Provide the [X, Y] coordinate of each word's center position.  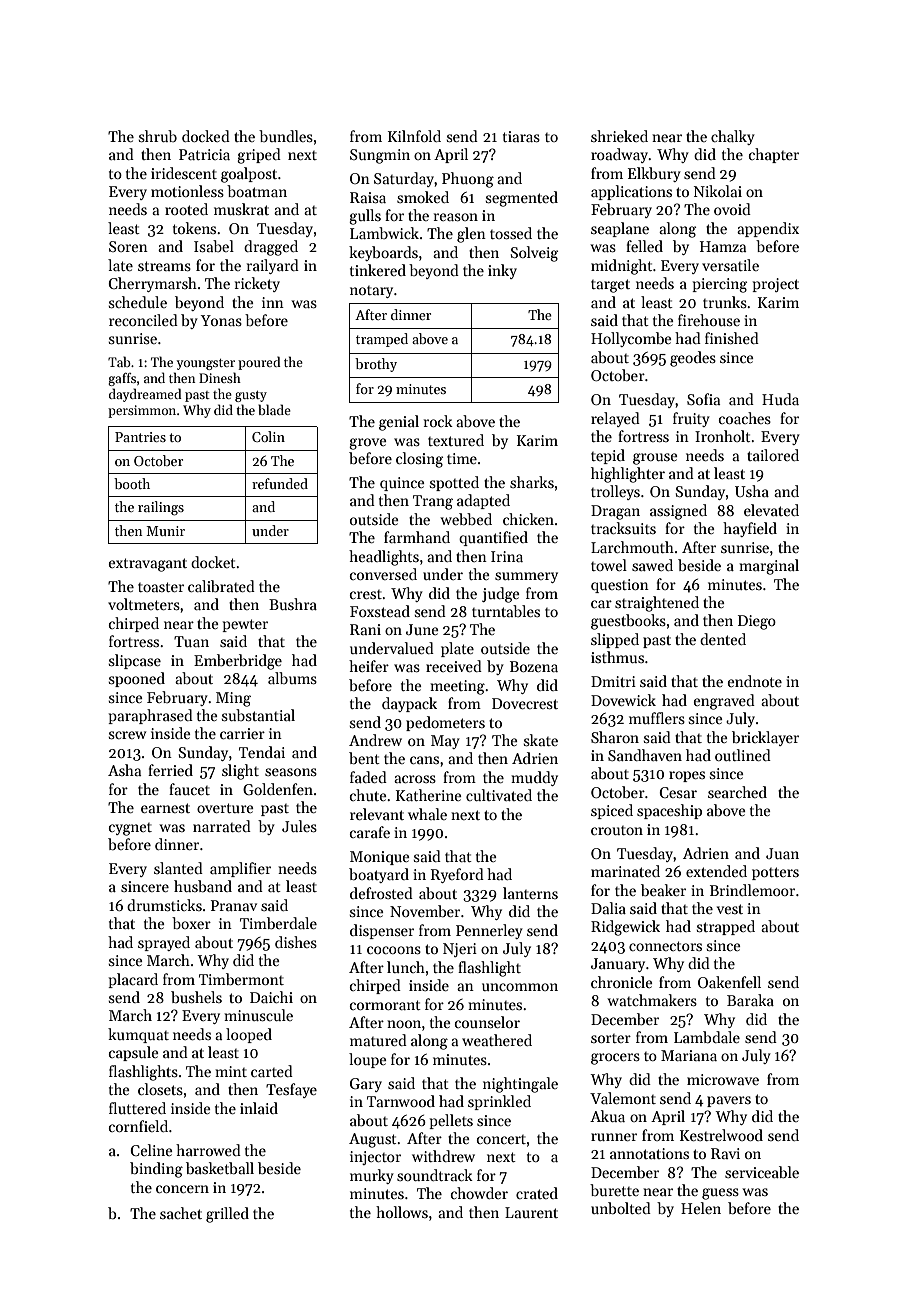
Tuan [191, 641]
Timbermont [241, 979]
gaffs [122, 379]
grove [368, 444]
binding [156, 1170]
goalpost [249, 175]
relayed [615, 419]
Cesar [678, 792]
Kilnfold [414, 136]
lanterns [530, 893]
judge [501, 595]
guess [720, 1194]
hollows [402, 1212]
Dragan [615, 512]
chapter [774, 155]
